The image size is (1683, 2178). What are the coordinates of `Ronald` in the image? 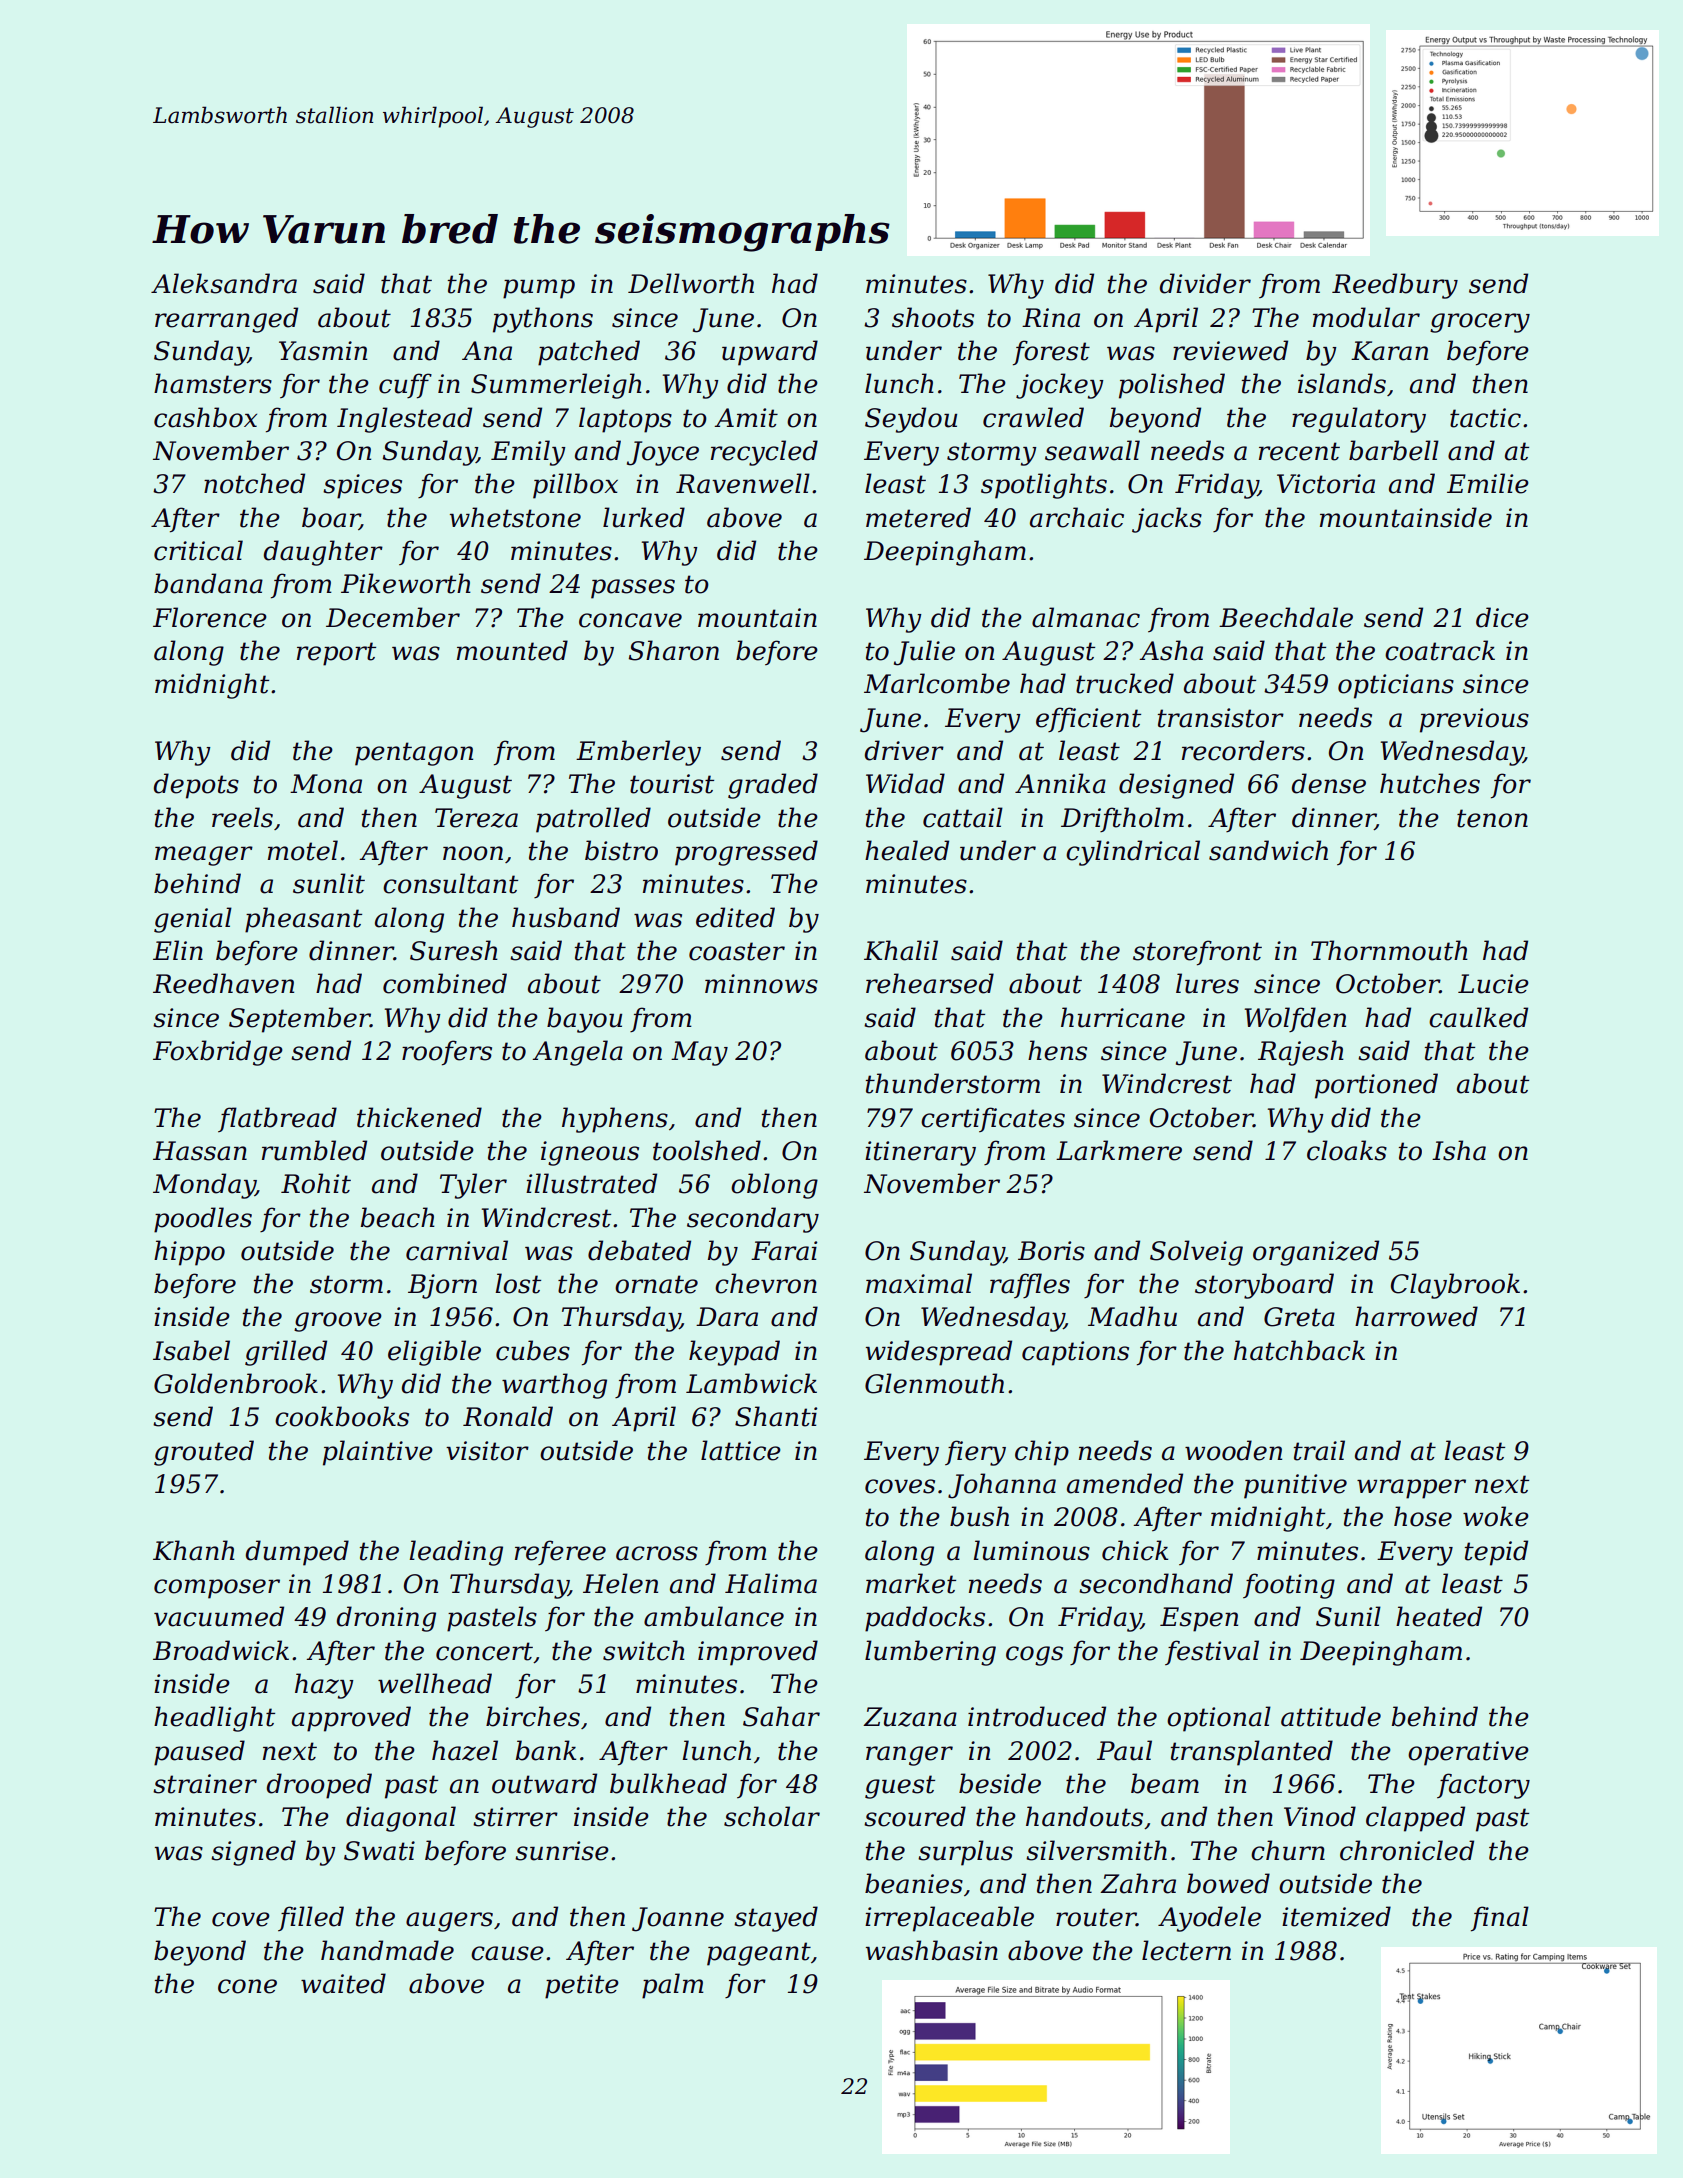 It's located at (508, 1416).
